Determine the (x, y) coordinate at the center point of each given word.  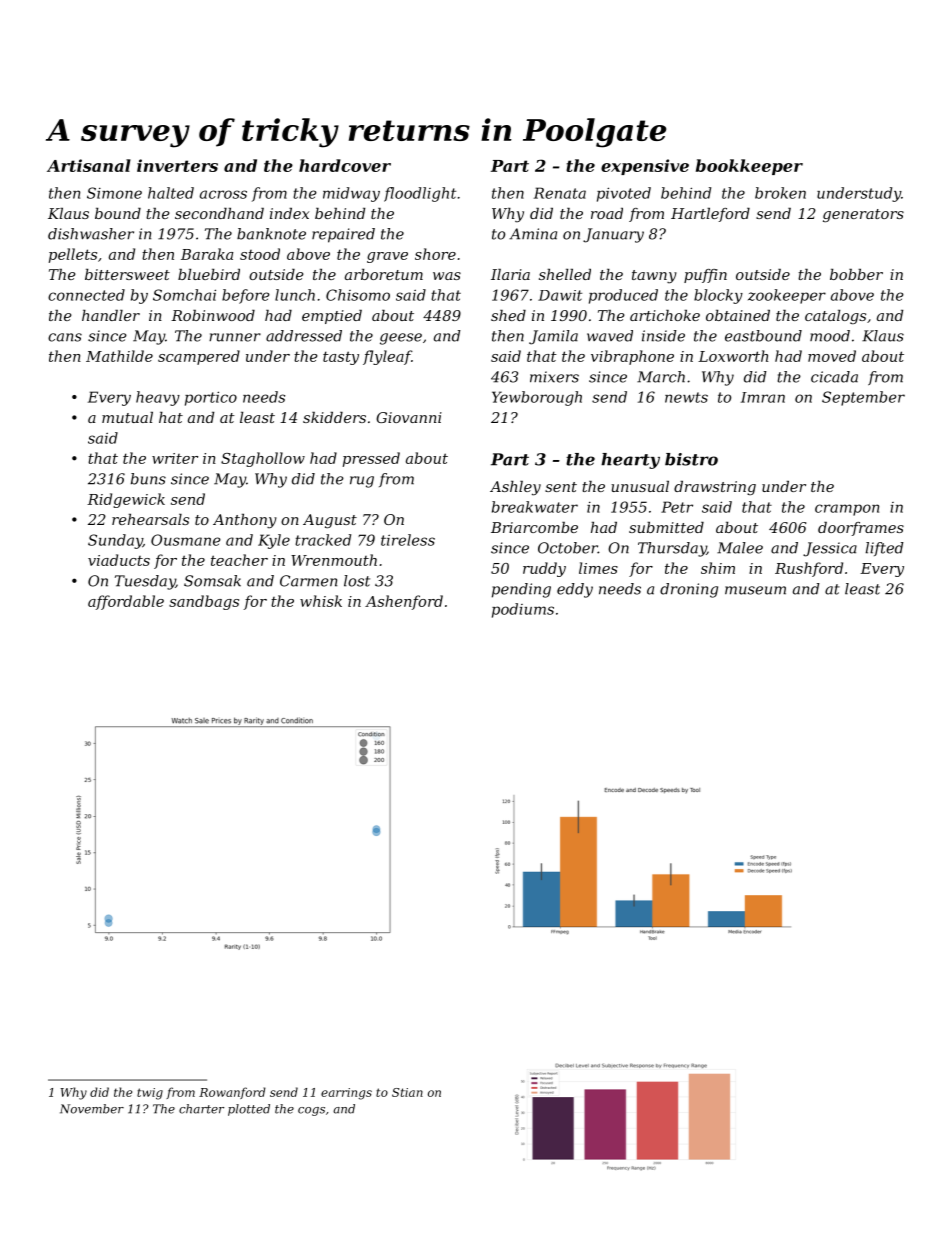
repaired (343, 235)
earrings (346, 1094)
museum (755, 590)
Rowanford (232, 1093)
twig (150, 1094)
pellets (73, 255)
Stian (407, 1092)
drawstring (715, 488)
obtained (738, 315)
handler (111, 315)
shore (435, 254)
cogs (311, 1111)
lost (357, 581)
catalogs (835, 317)
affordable (126, 602)
